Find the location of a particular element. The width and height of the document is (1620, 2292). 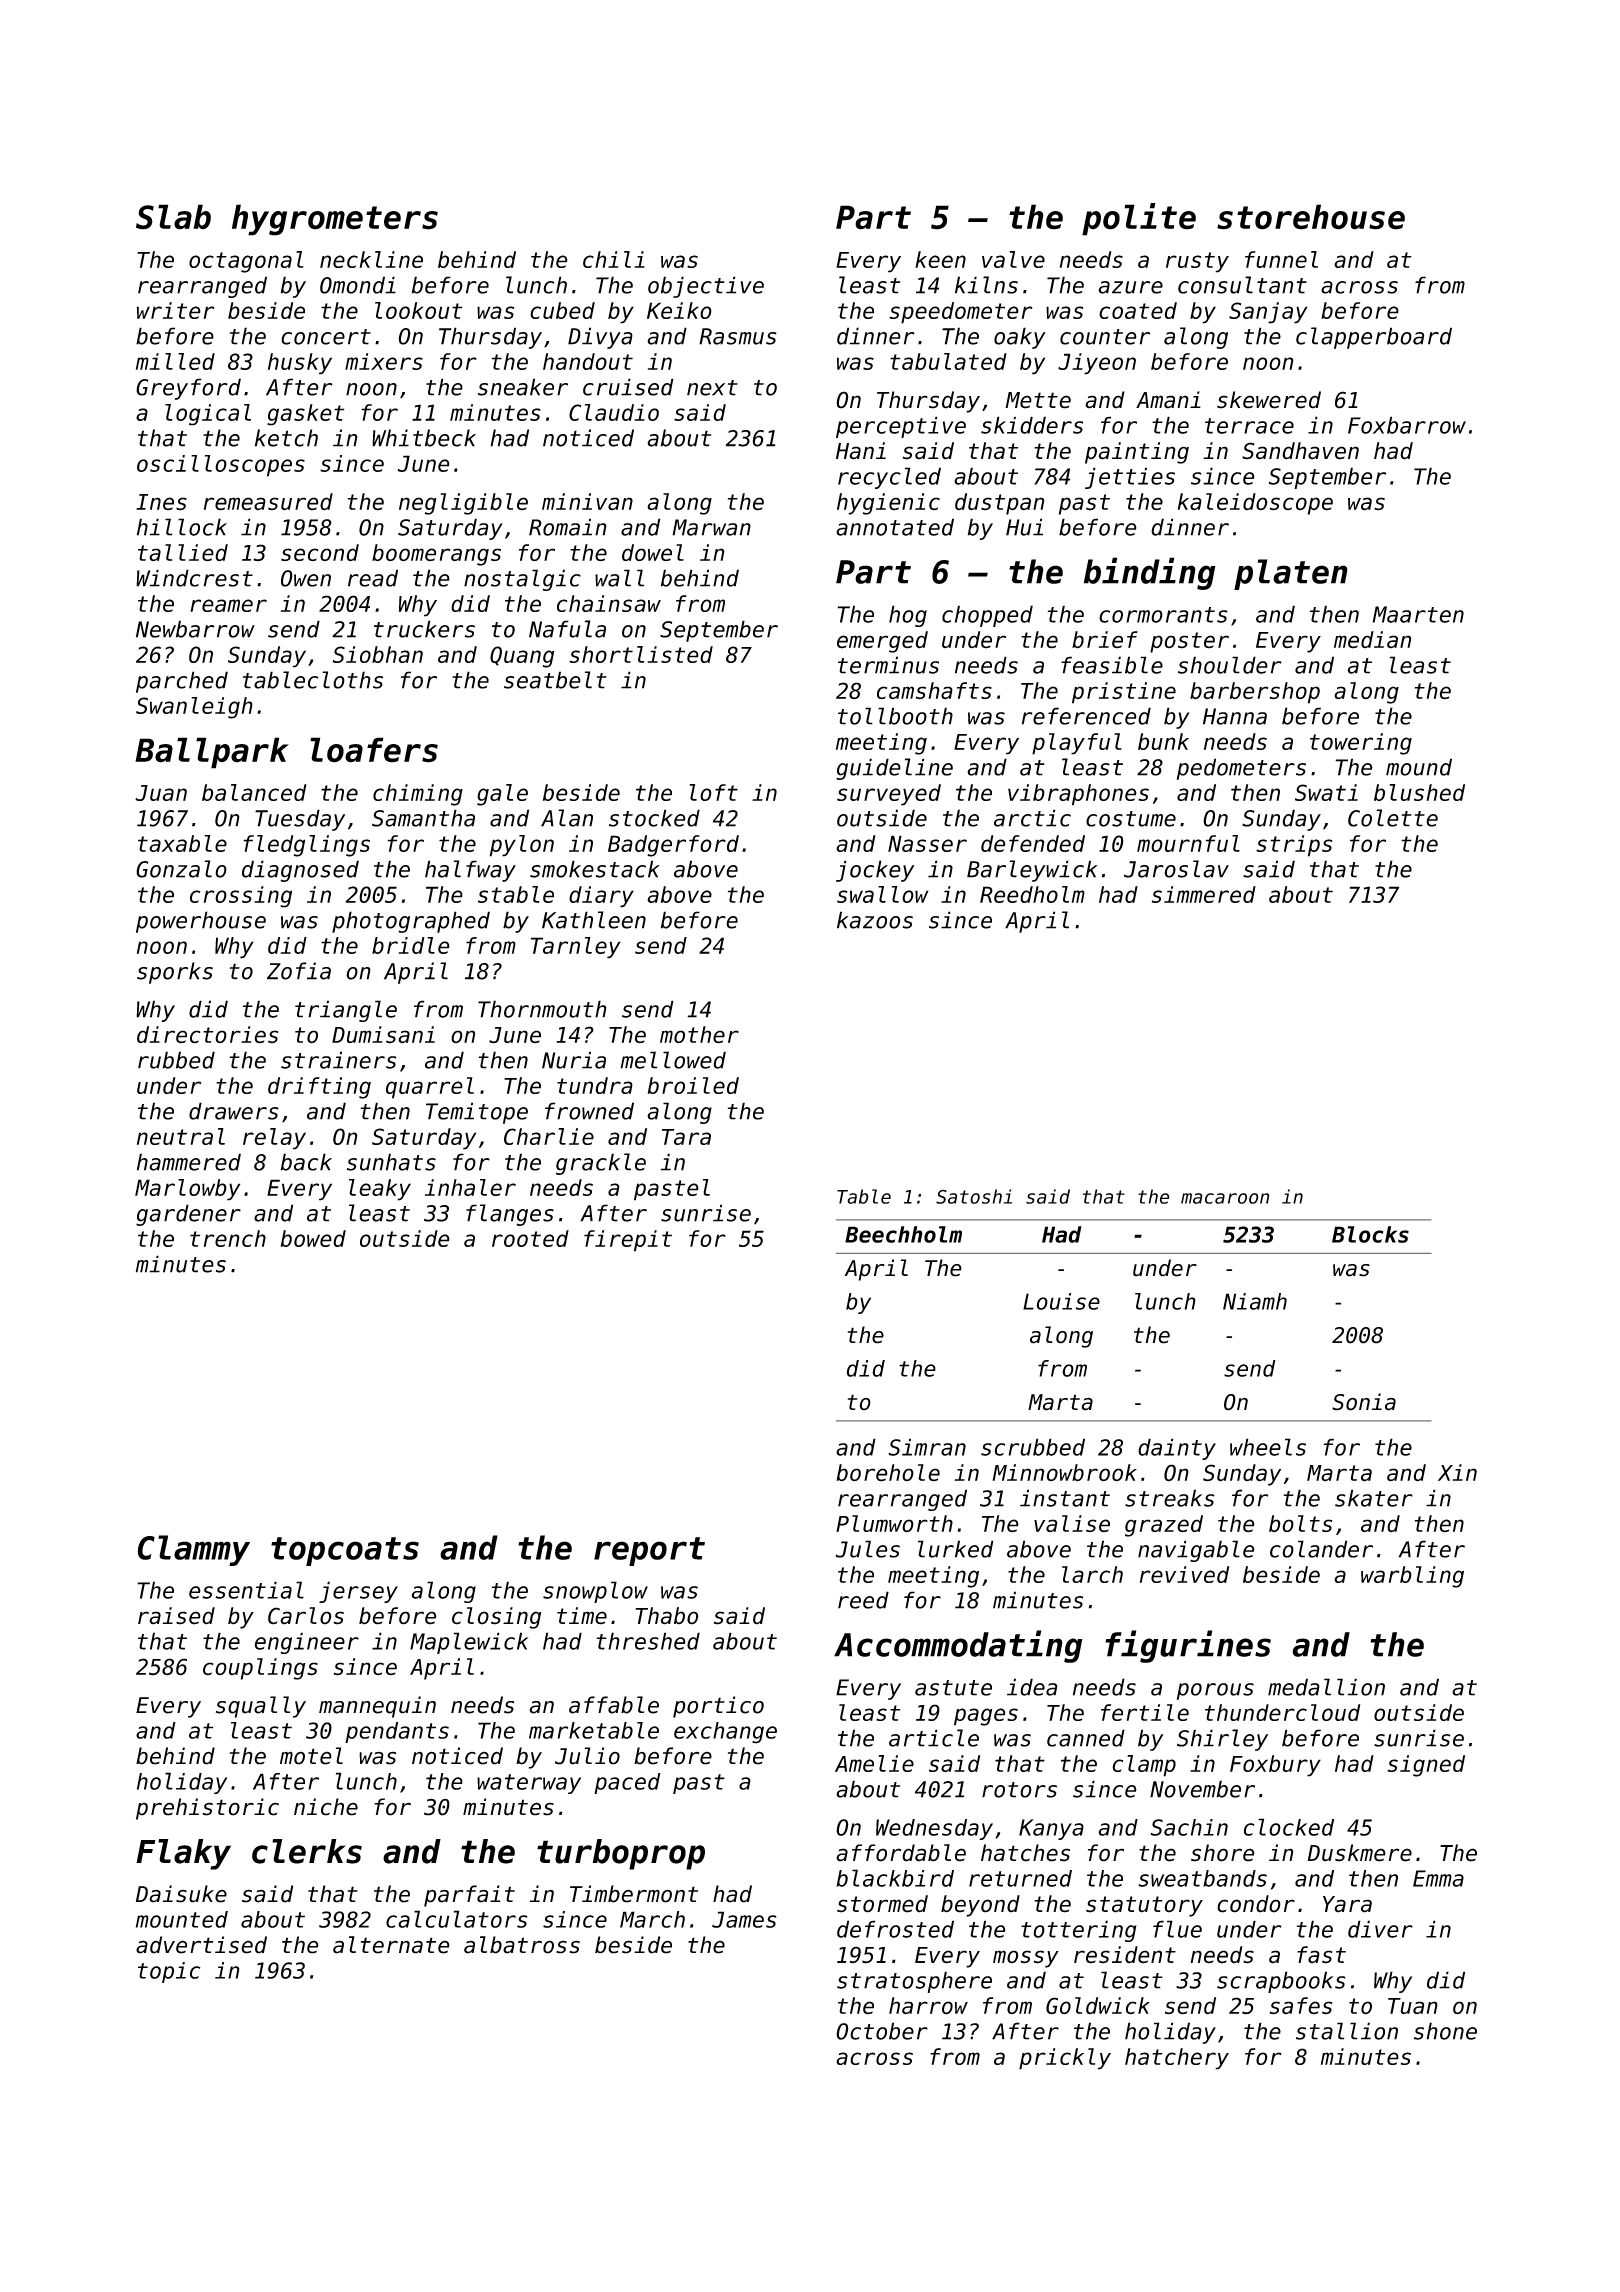

simmered is located at coordinates (1204, 894).
